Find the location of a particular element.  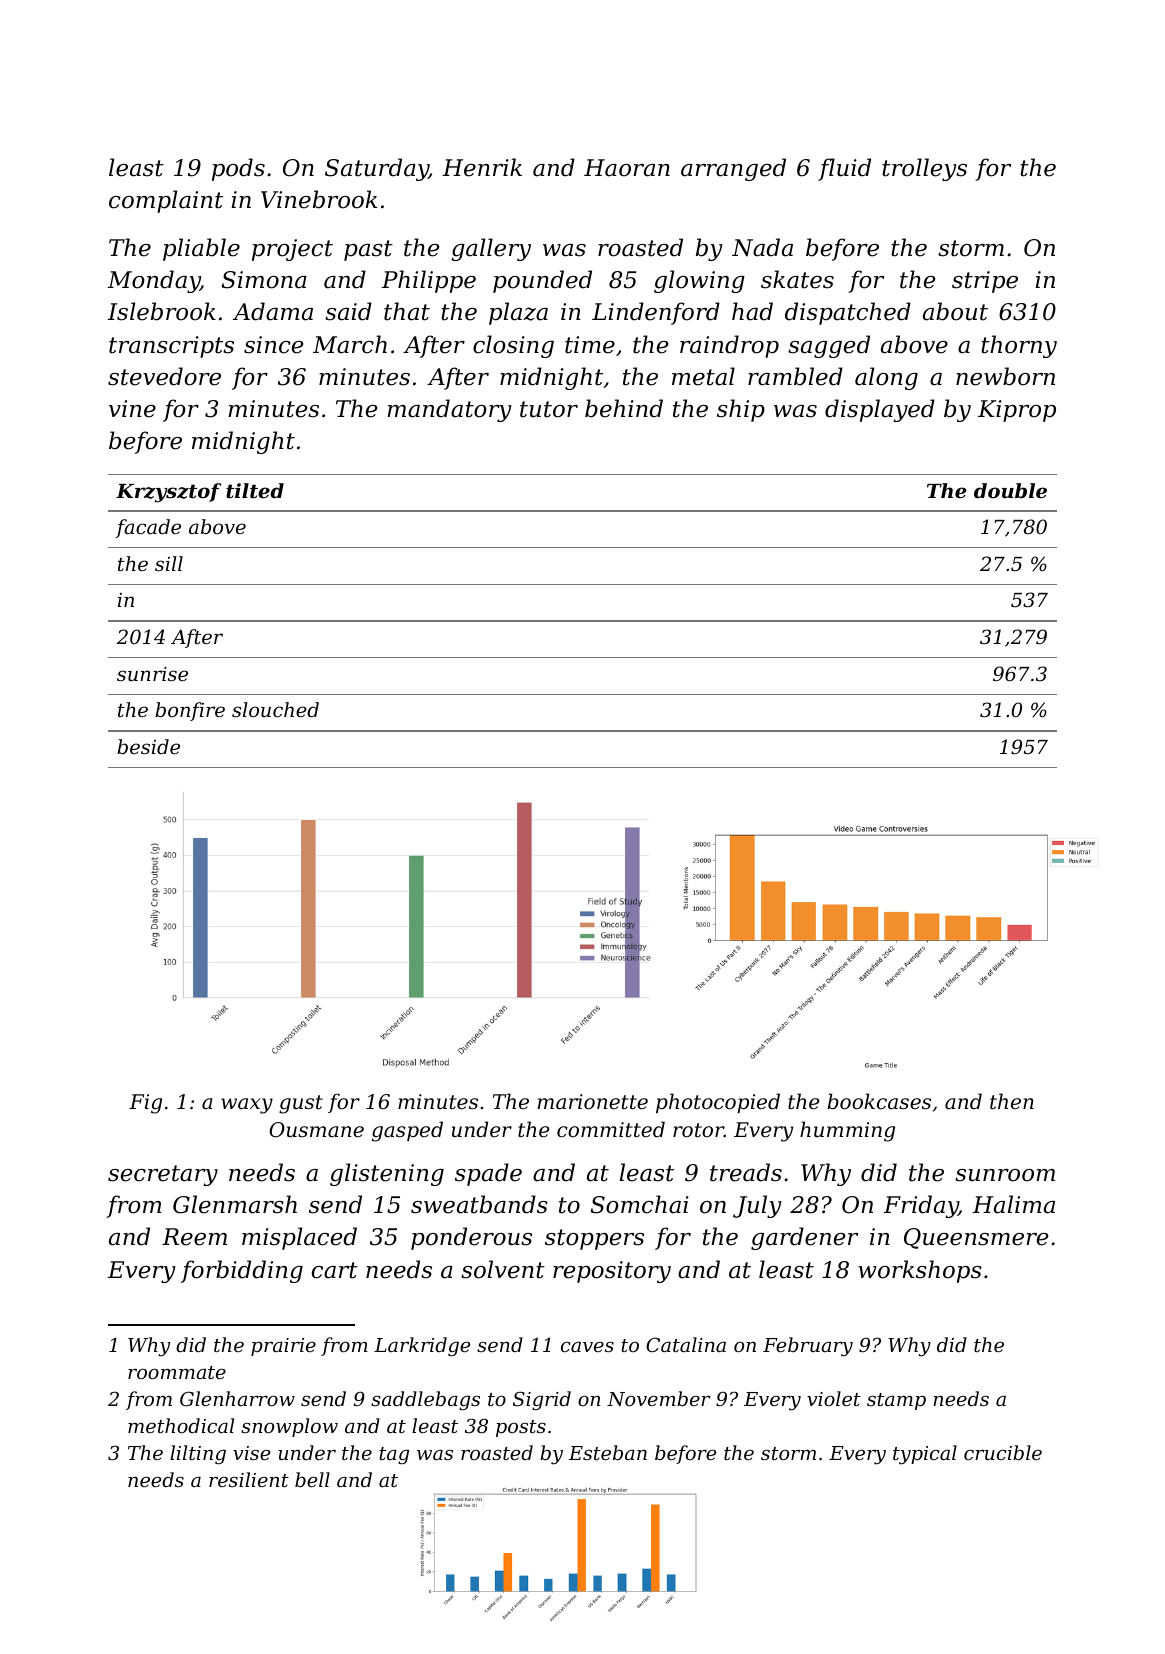

trolleys is located at coordinates (924, 169).
